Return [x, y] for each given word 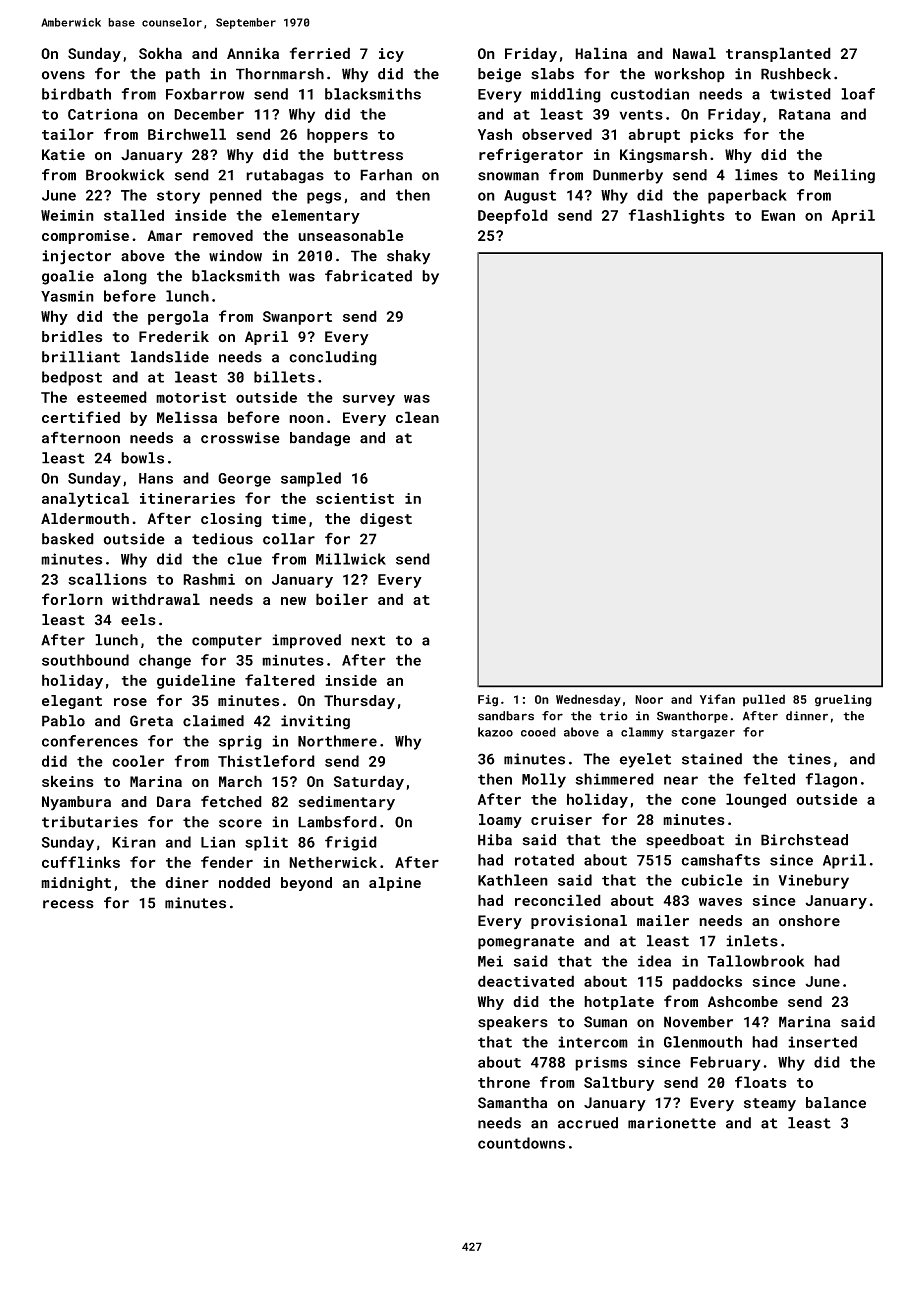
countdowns [521, 1143]
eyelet [645, 760]
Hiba [495, 840]
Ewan [778, 215]
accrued [588, 1123]
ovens [63, 75]
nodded [244, 882]
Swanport [297, 318]
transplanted [778, 54]
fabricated [368, 276]
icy [391, 55]
